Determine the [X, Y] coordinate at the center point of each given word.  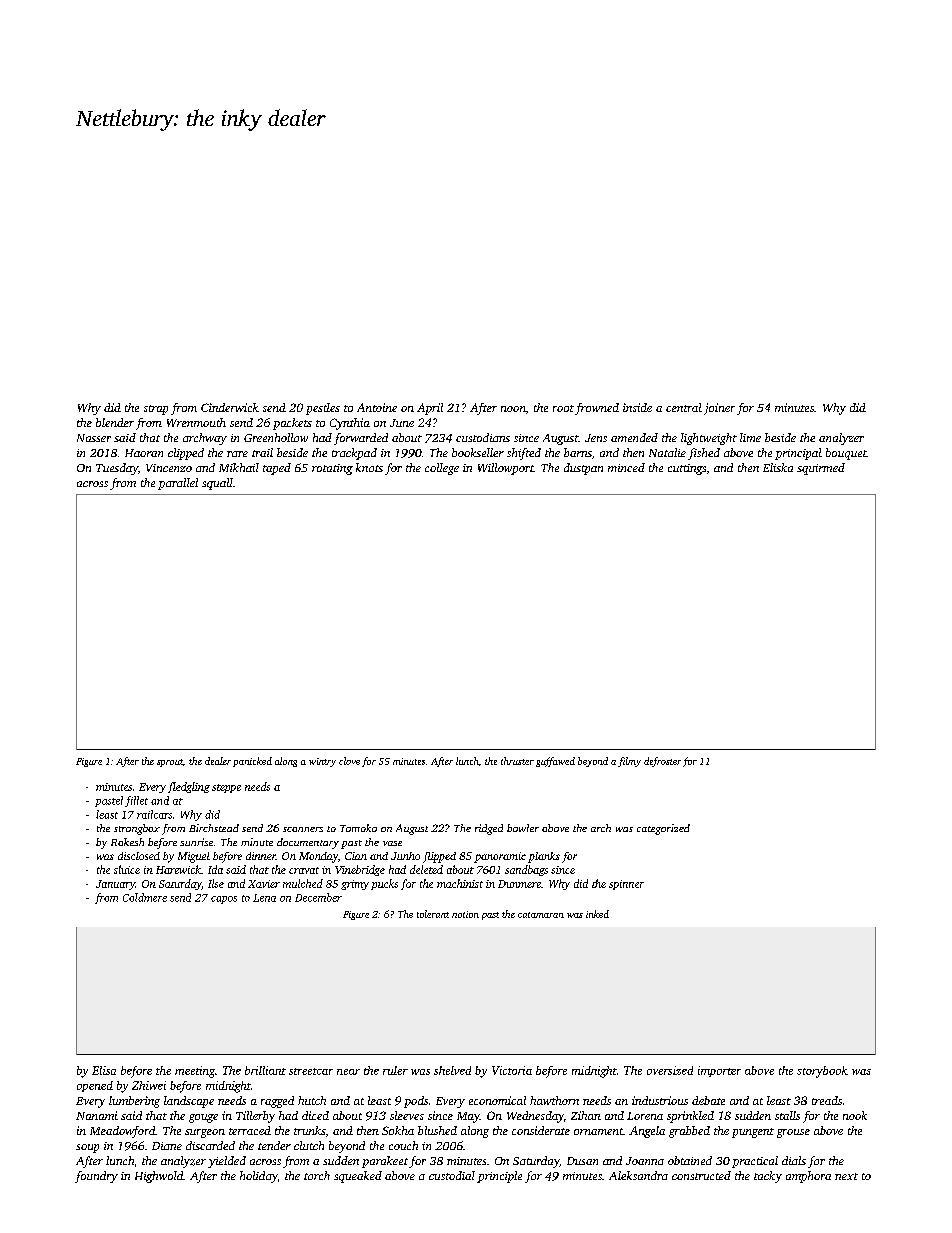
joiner [719, 409]
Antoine [377, 407]
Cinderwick [230, 407]
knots [369, 467]
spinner [626, 885]
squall [217, 484]
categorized [663, 829]
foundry [96, 1177]
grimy [355, 885]
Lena [264, 898]
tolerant [433, 914]
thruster [517, 761]
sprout [170, 763]
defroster [662, 762]
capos [224, 900]
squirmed [821, 469]
